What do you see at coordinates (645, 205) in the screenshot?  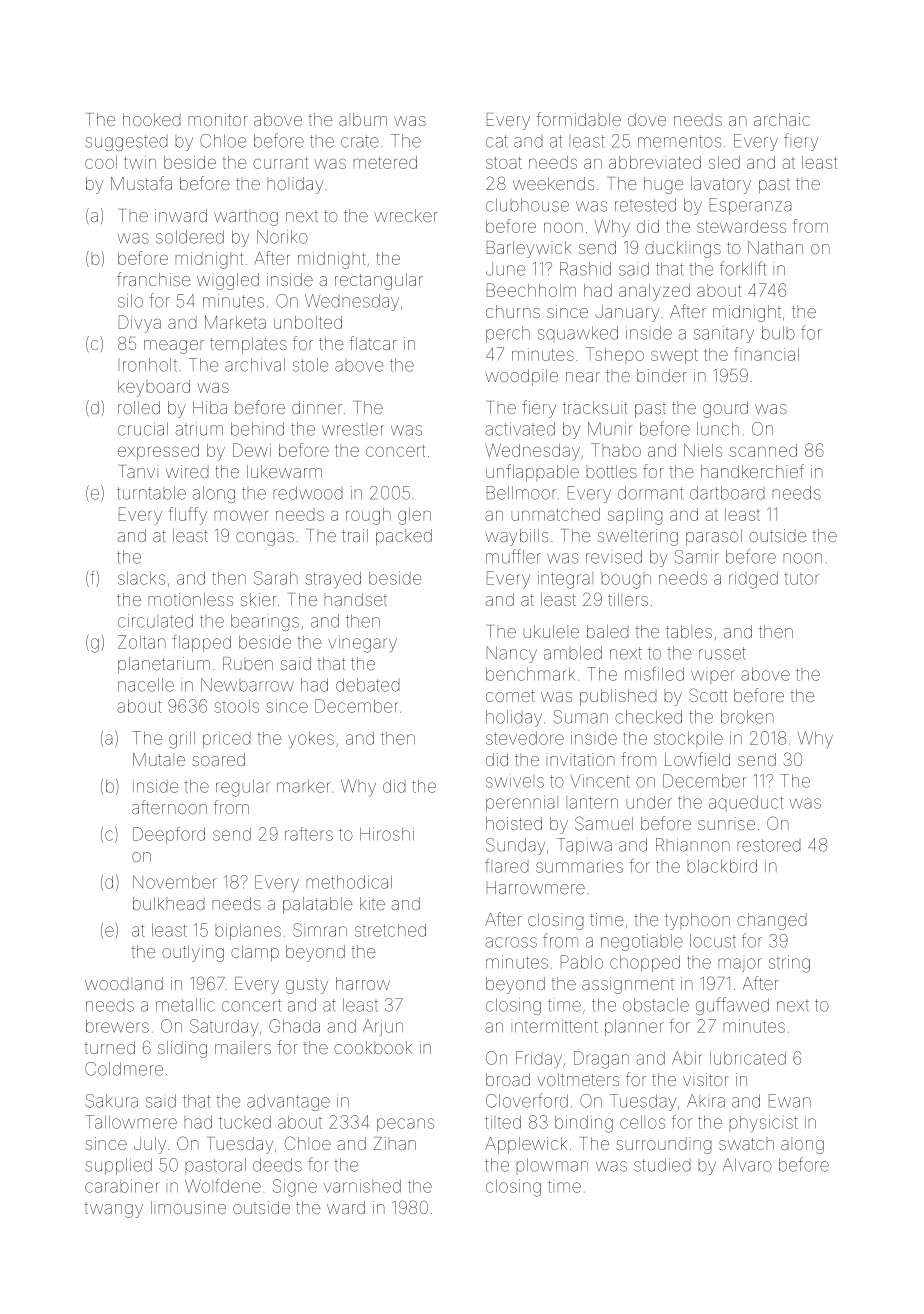 I see `retested` at bounding box center [645, 205].
